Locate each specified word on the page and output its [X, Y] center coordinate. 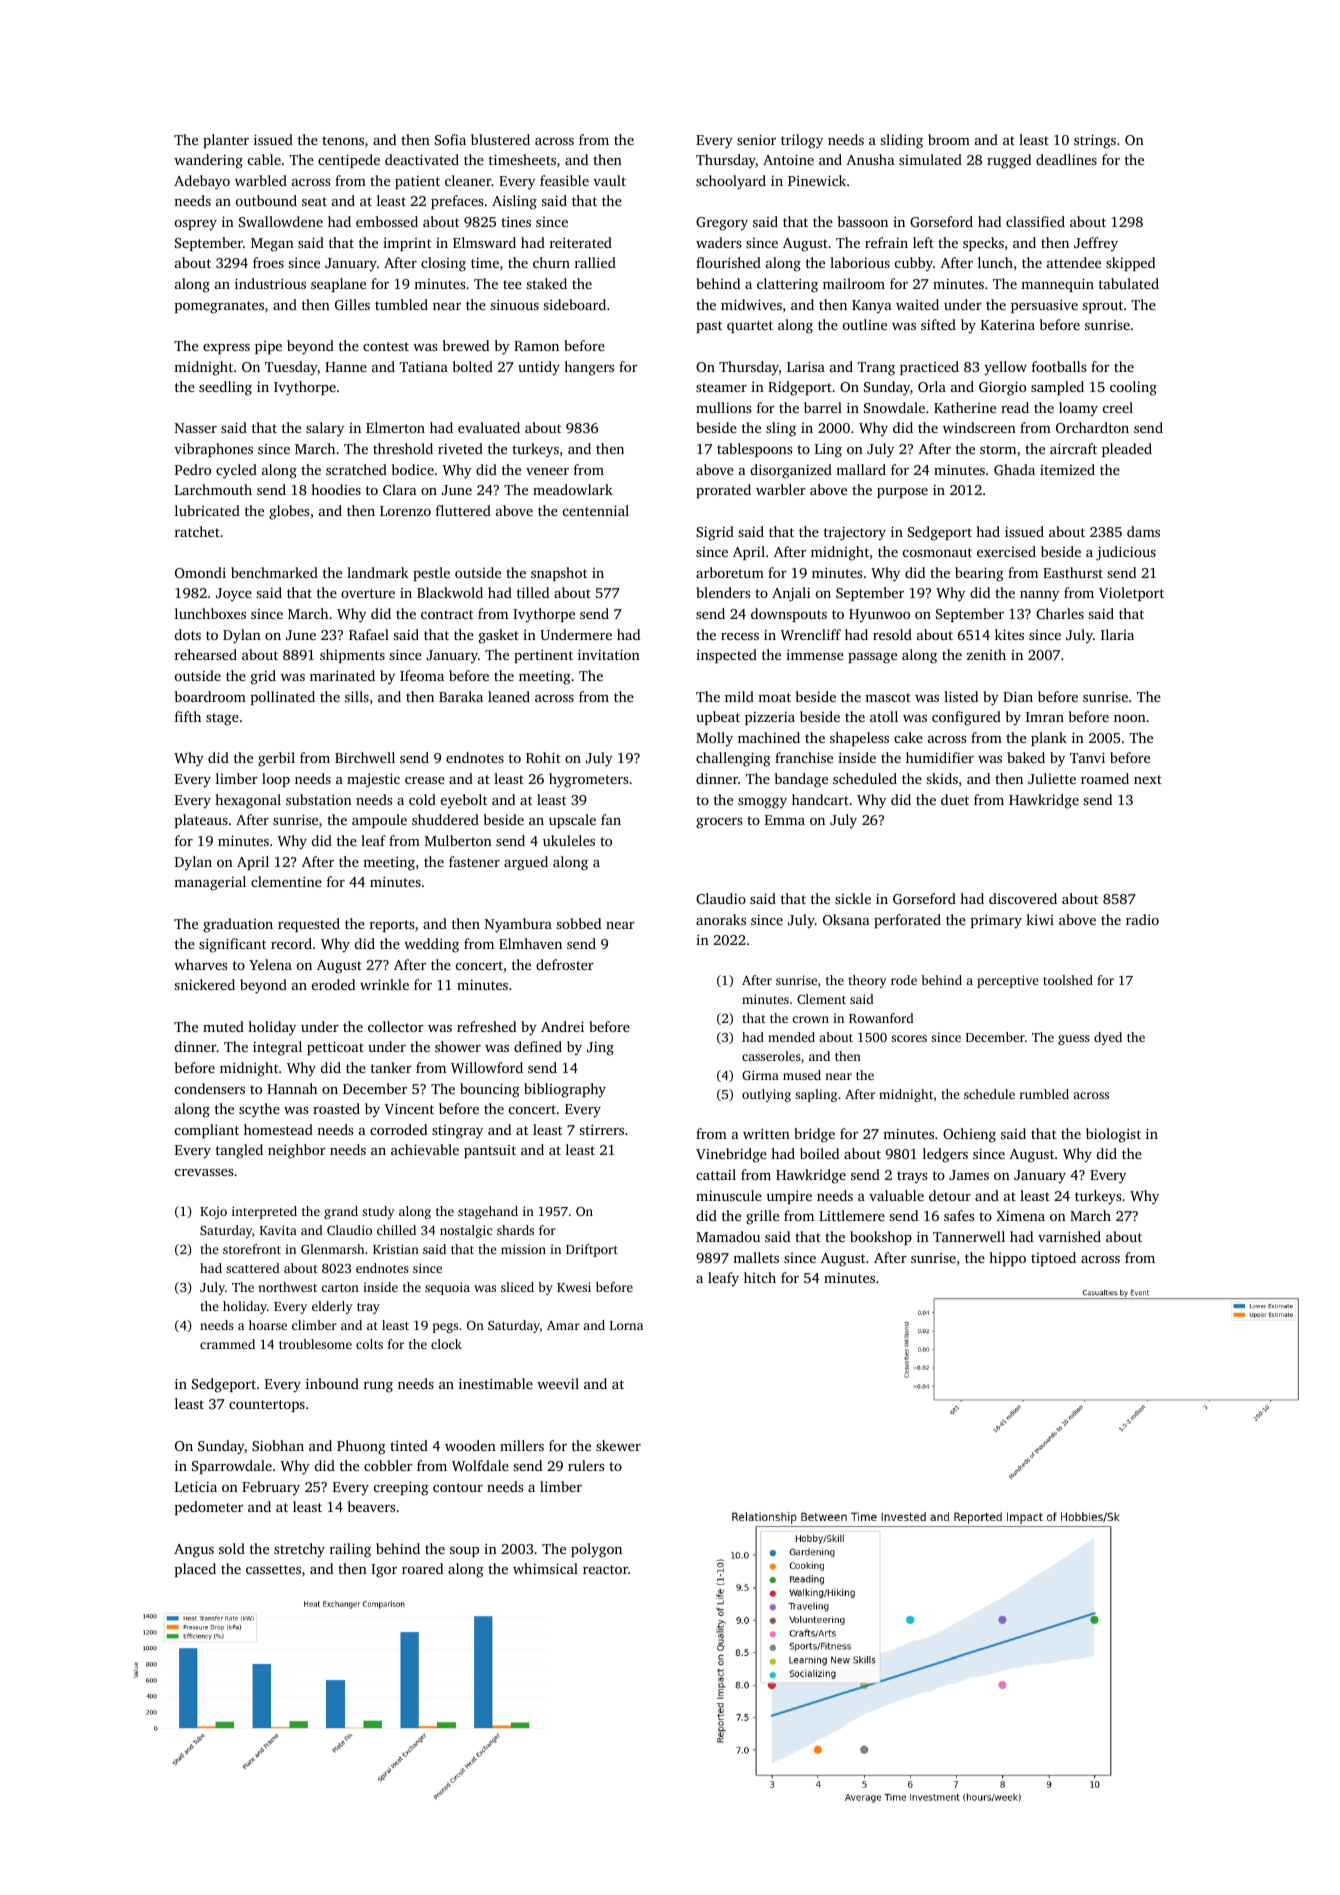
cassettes [273, 1569]
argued [526, 863]
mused [802, 1075]
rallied [595, 262]
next [1148, 779]
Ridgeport [800, 388]
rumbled [1044, 1094]
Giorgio [1002, 388]
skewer [618, 1445]
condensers [210, 1088]
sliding [901, 141]
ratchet [197, 531]
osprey [196, 225]
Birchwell [365, 757]
